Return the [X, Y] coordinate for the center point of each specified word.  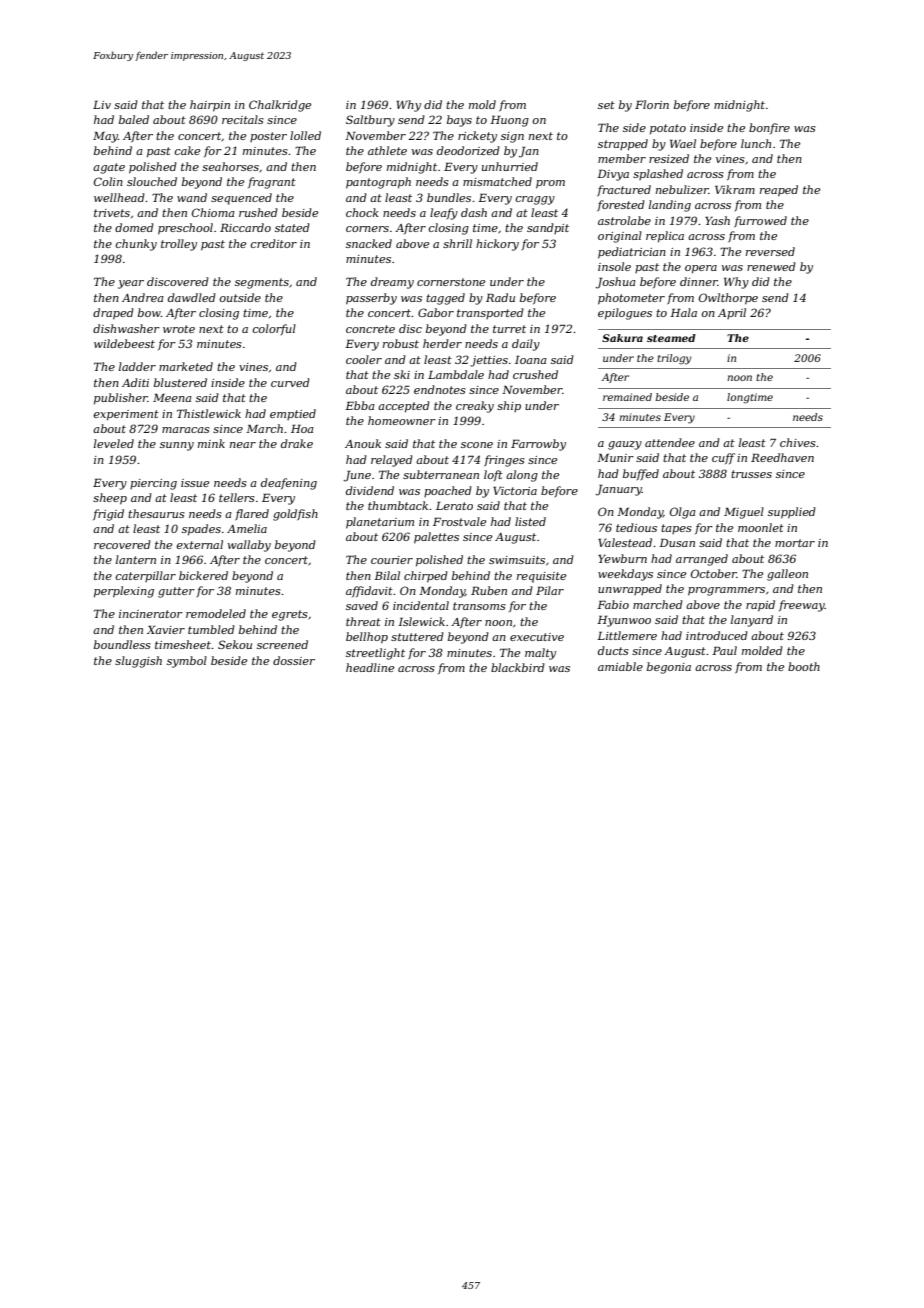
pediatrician [632, 253]
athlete [387, 150]
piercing [153, 484]
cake [187, 150]
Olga [683, 513]
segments [262, 283]
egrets [290, 615]
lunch [756, 143]
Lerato [454, 506]
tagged [445, 299]
